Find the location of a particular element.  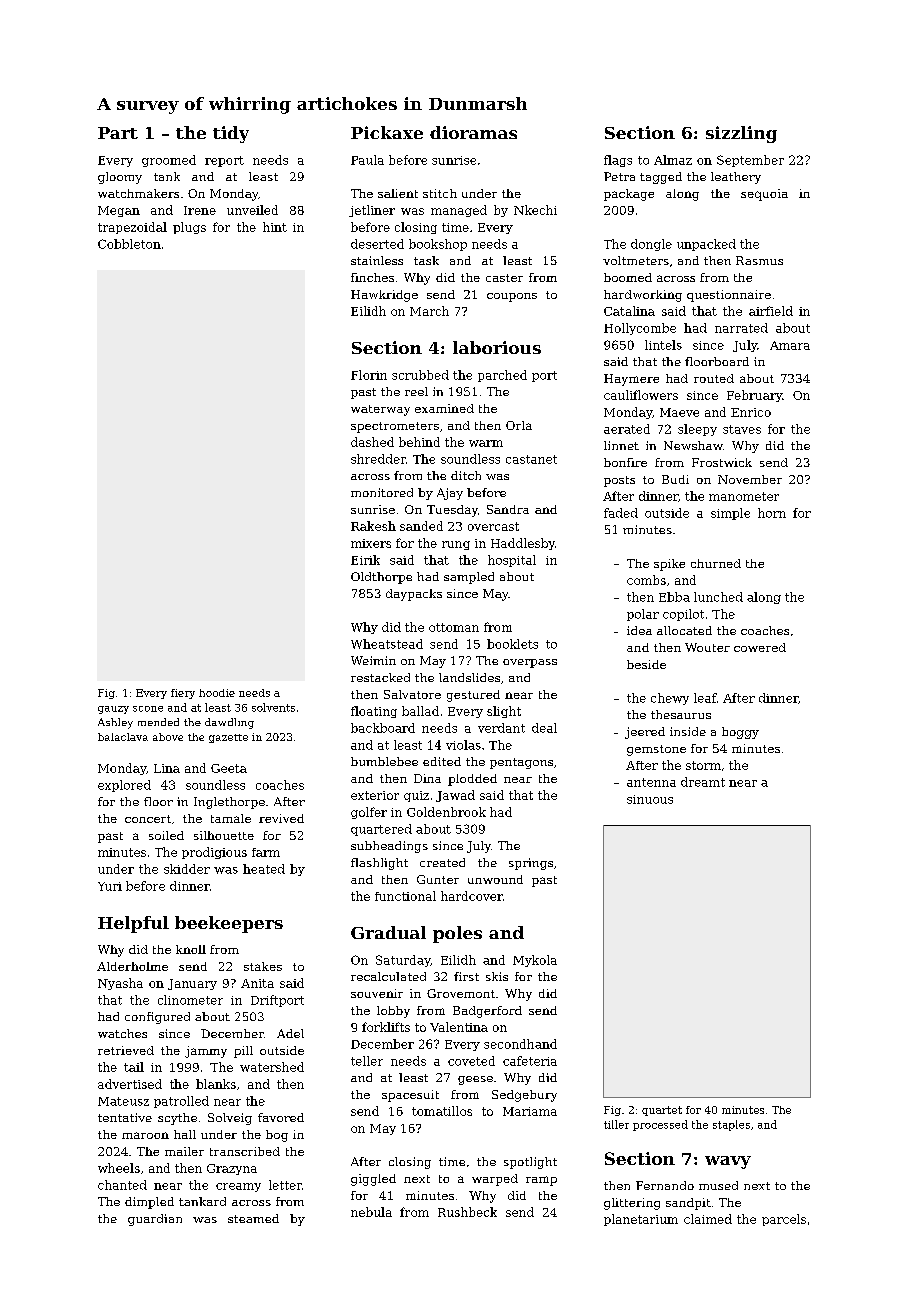

sinuous is located at coordinates (650, 799).
